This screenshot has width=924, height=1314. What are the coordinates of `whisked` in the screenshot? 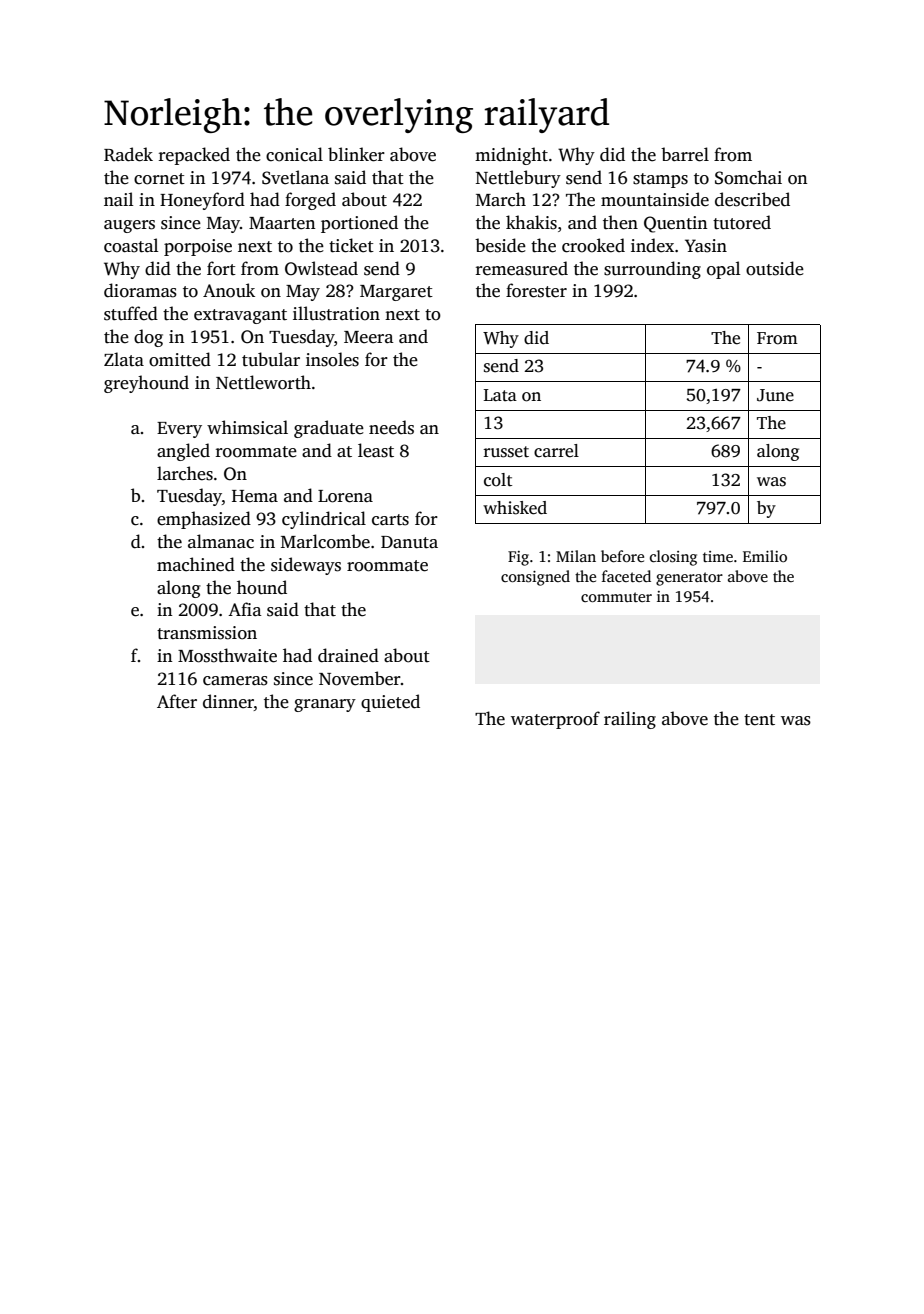 It's located at (515, 508).
